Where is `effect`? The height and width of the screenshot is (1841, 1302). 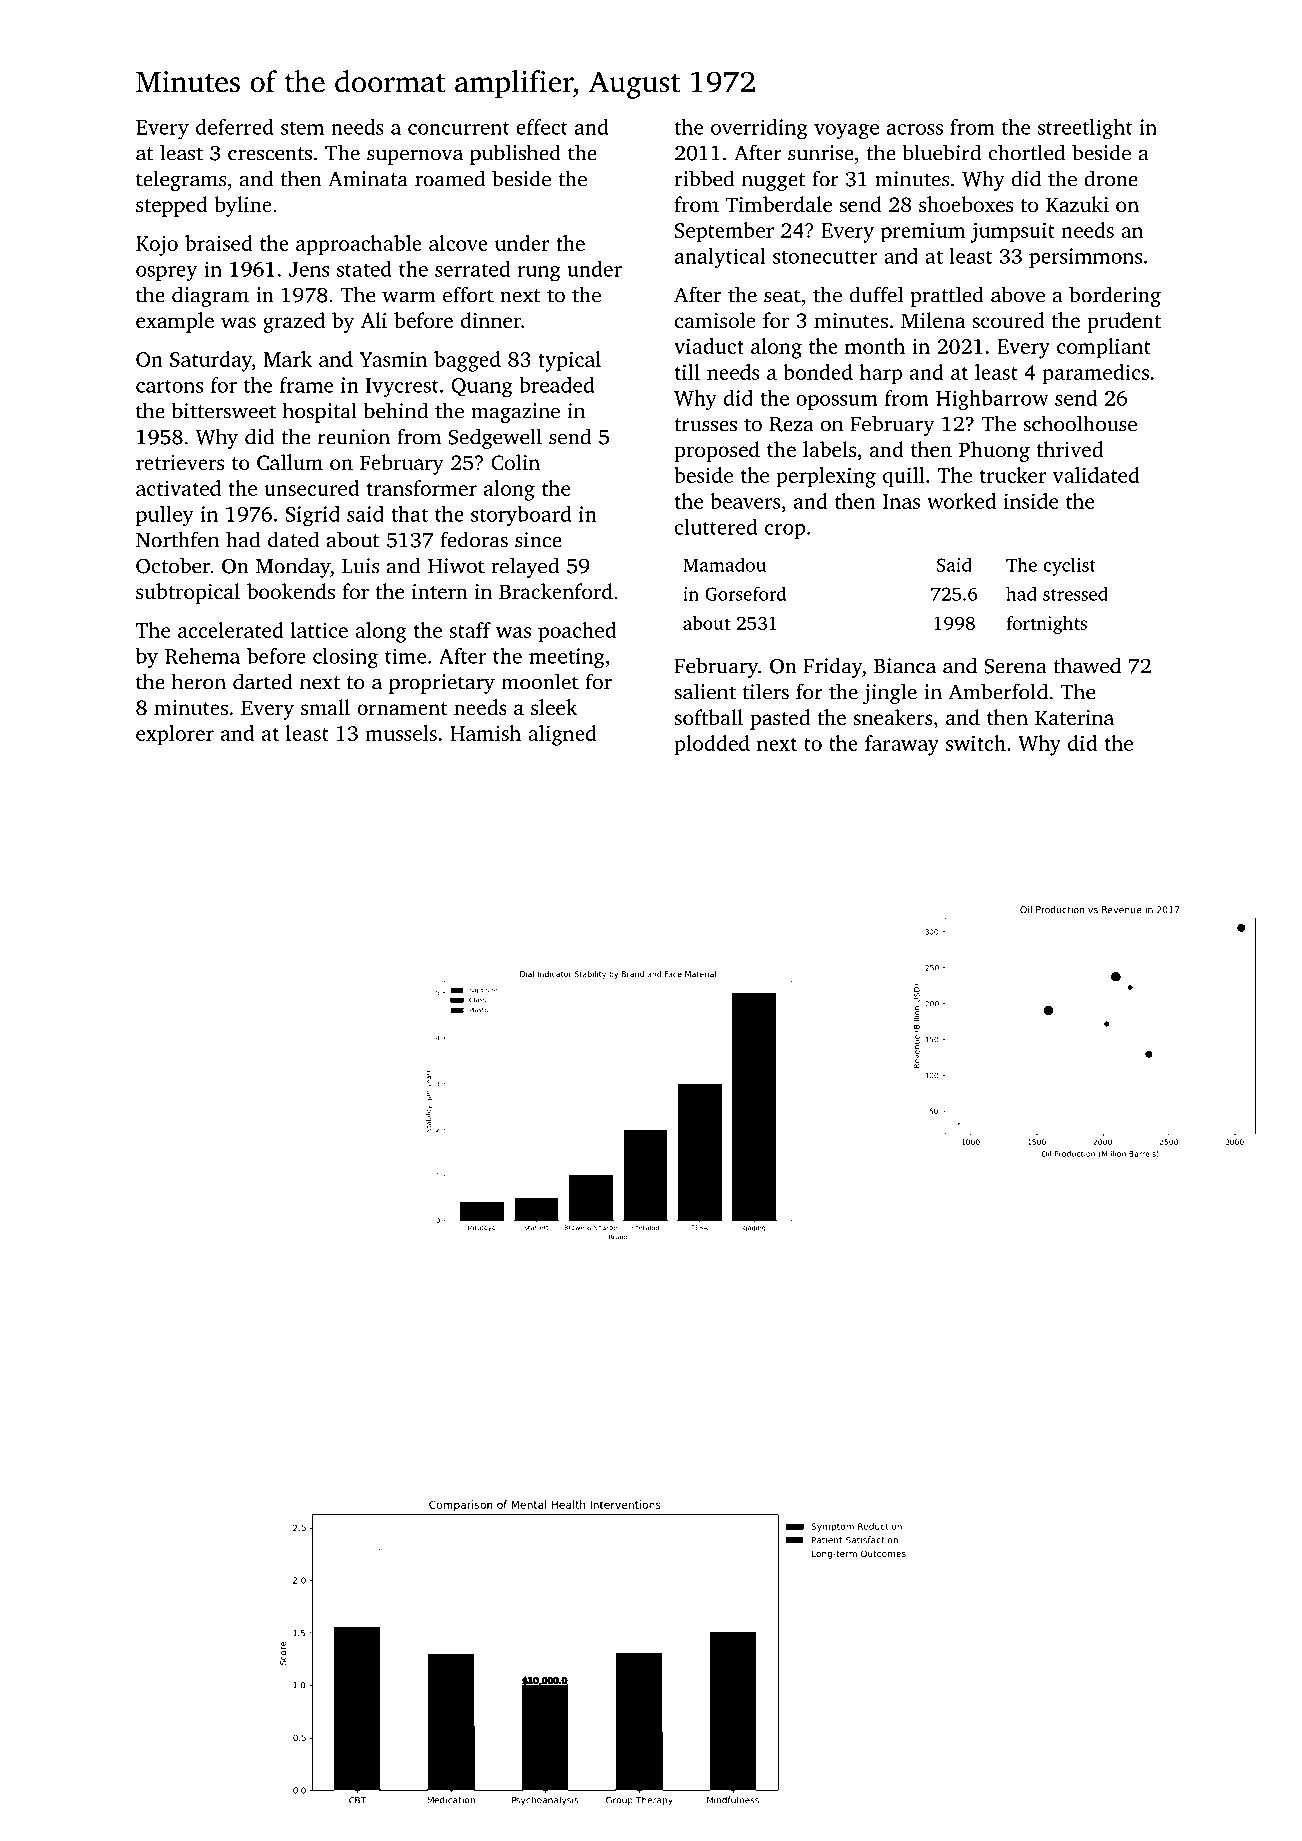
effect is located at coordinates (542, 127).
